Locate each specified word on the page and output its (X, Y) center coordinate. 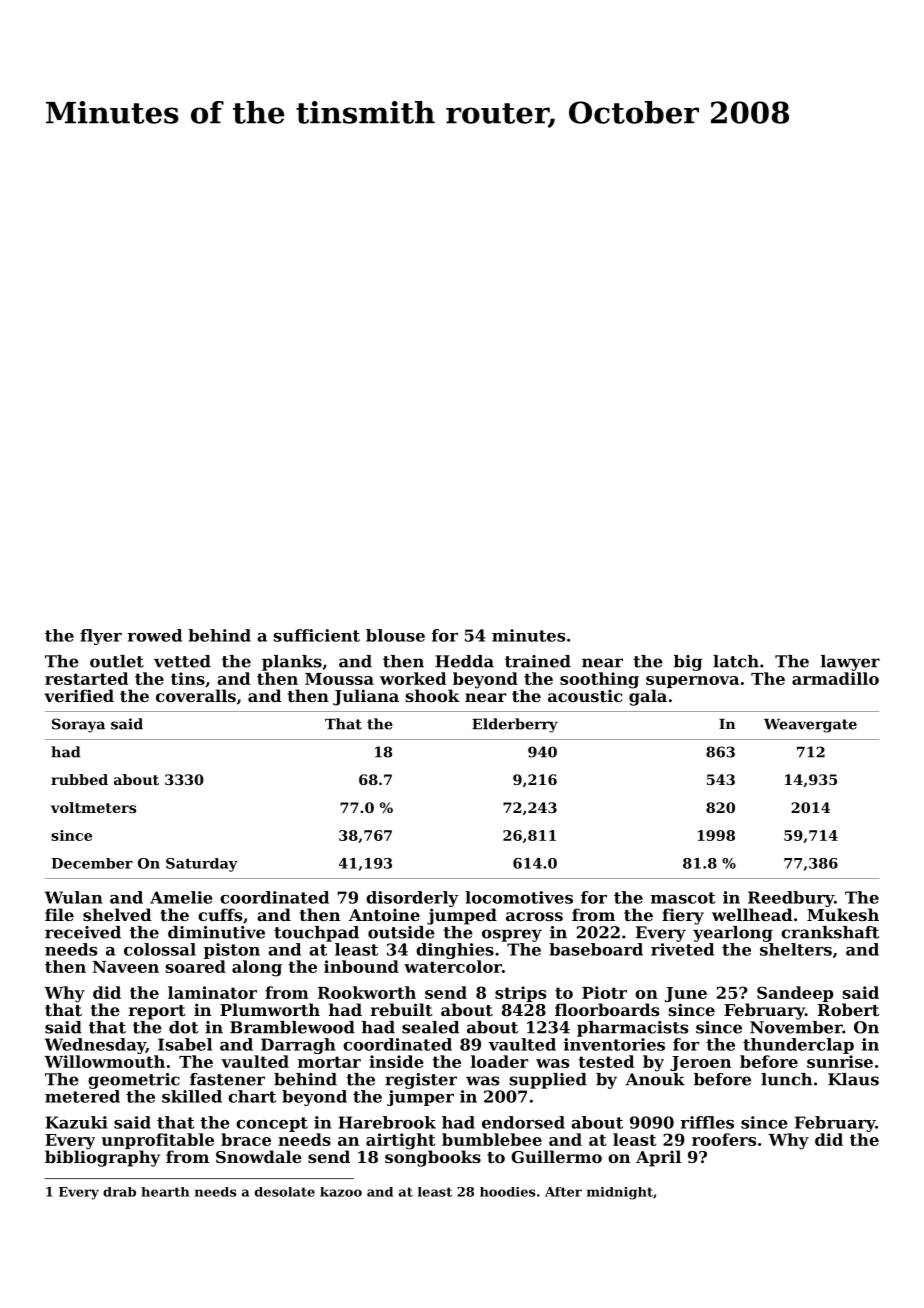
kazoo (341, 1192)
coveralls (196, 695)
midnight (620, 1193)
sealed (430, 1027)
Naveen (126, 967)
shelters (796, 949)
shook (433, 695)
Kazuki (76, 1122)
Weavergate (810, 726)
